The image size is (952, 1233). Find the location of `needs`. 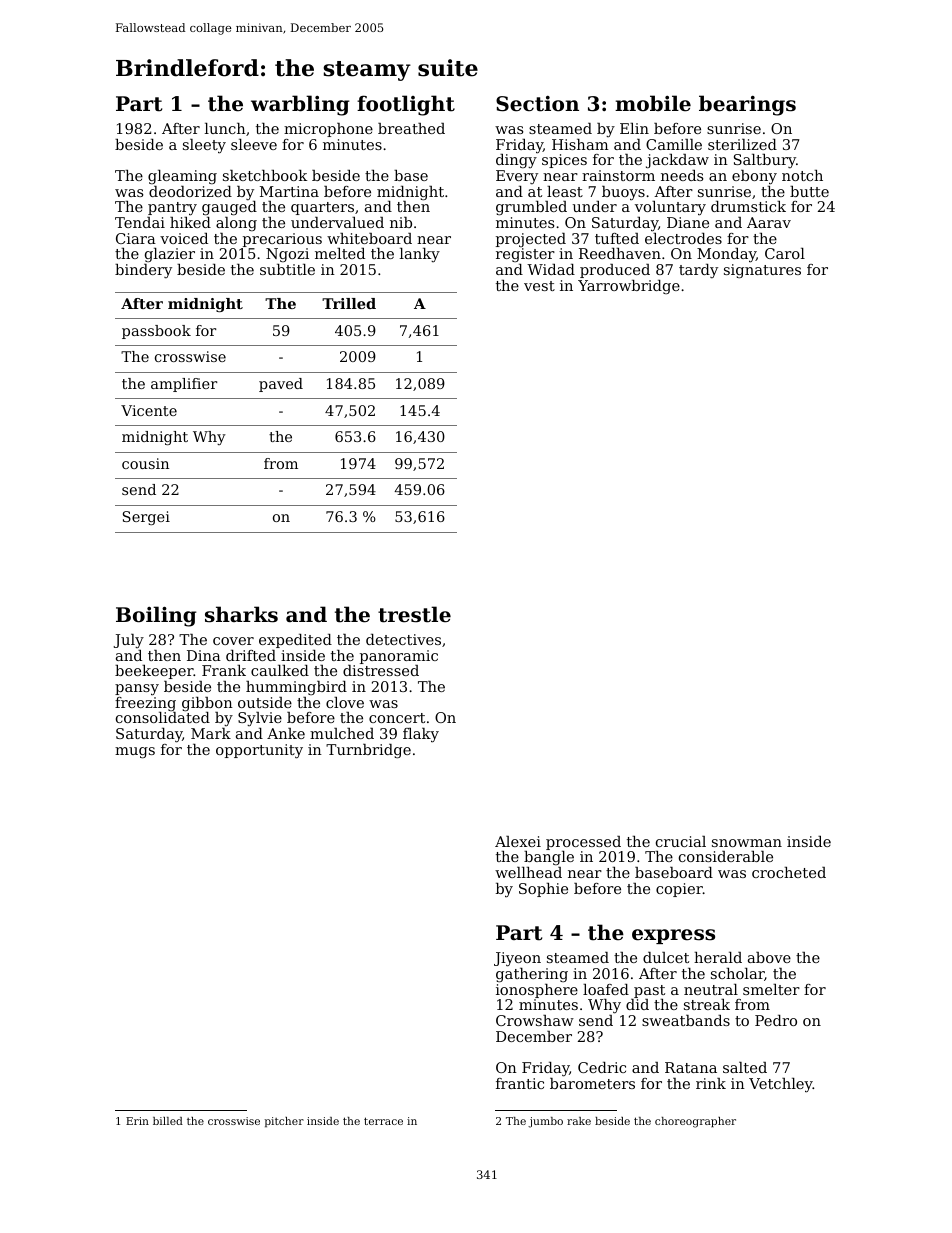

needs is located at coordinates (682, 175).
